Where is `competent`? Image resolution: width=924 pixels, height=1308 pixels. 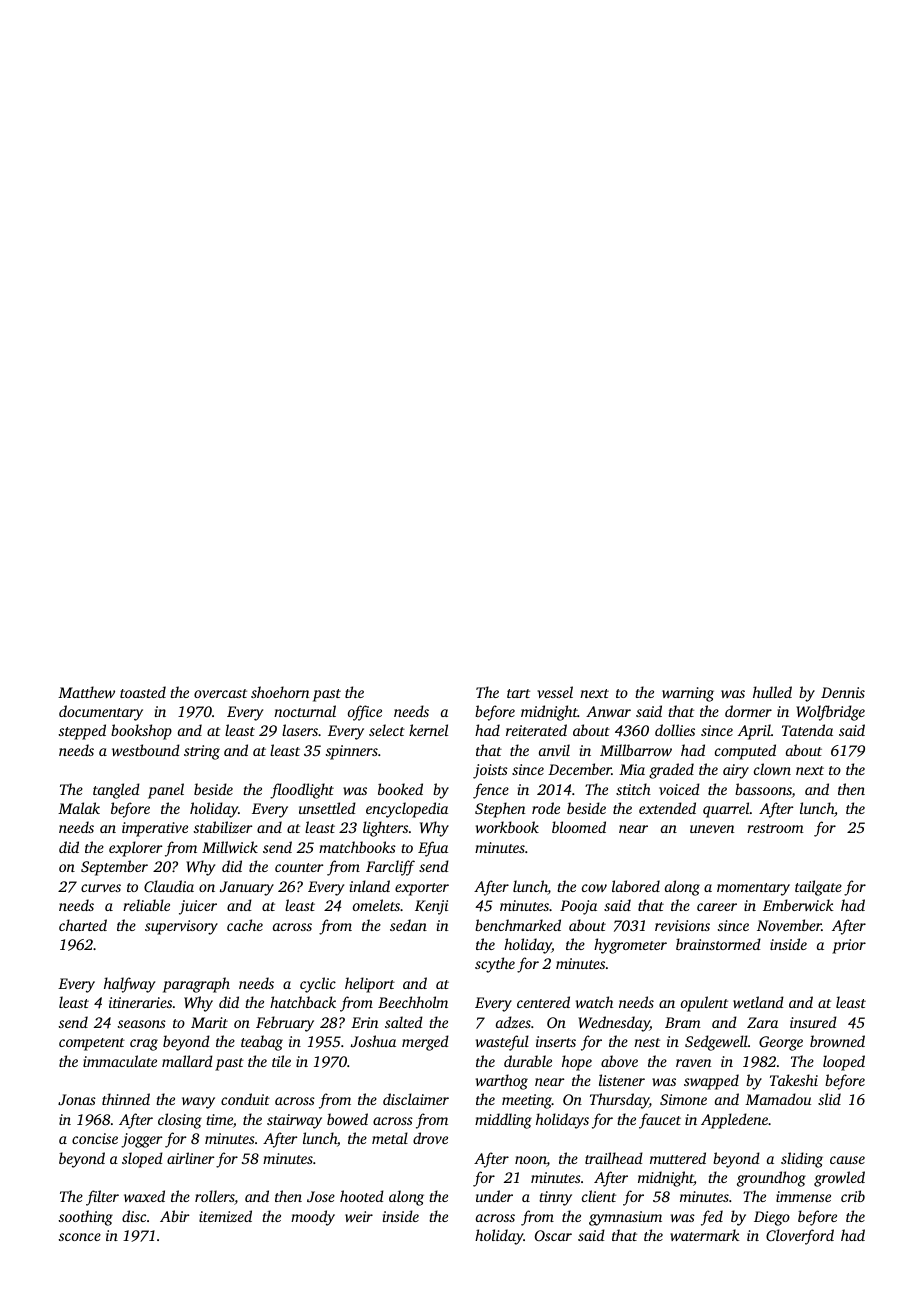 competent is located at coordinates (92, 1044).
